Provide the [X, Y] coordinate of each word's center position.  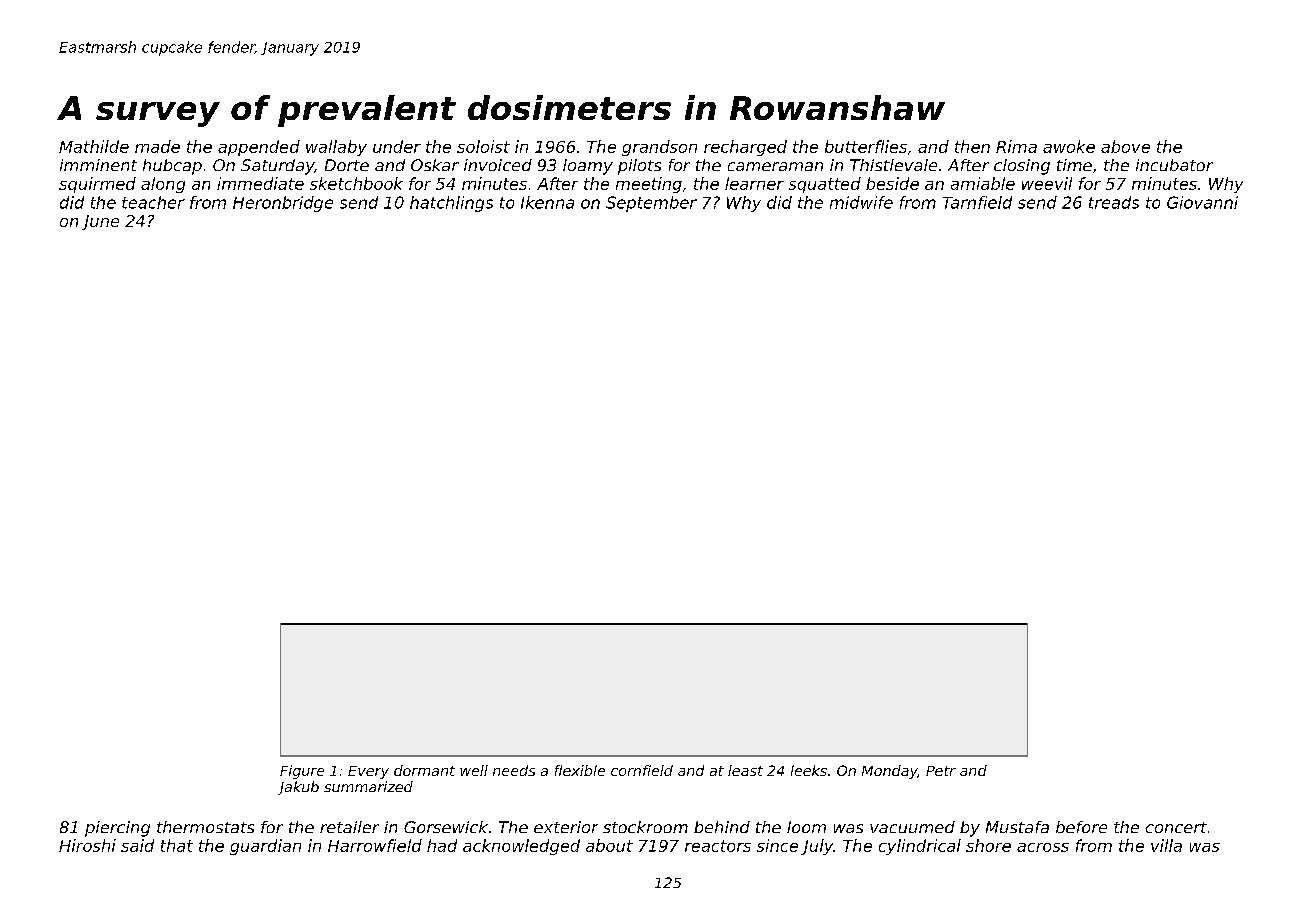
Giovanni [1202, 202]
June [100, 222]
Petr [941, 771]
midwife [861, 202]
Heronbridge [283, 204]
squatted [825, 185]
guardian [265, 847]
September [651, 204]
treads [1114, 202]
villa [1166, 845]
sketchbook [356, 183]
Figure [302, 772]
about [609, 845]
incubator [1174, 165]
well [474, 770]
